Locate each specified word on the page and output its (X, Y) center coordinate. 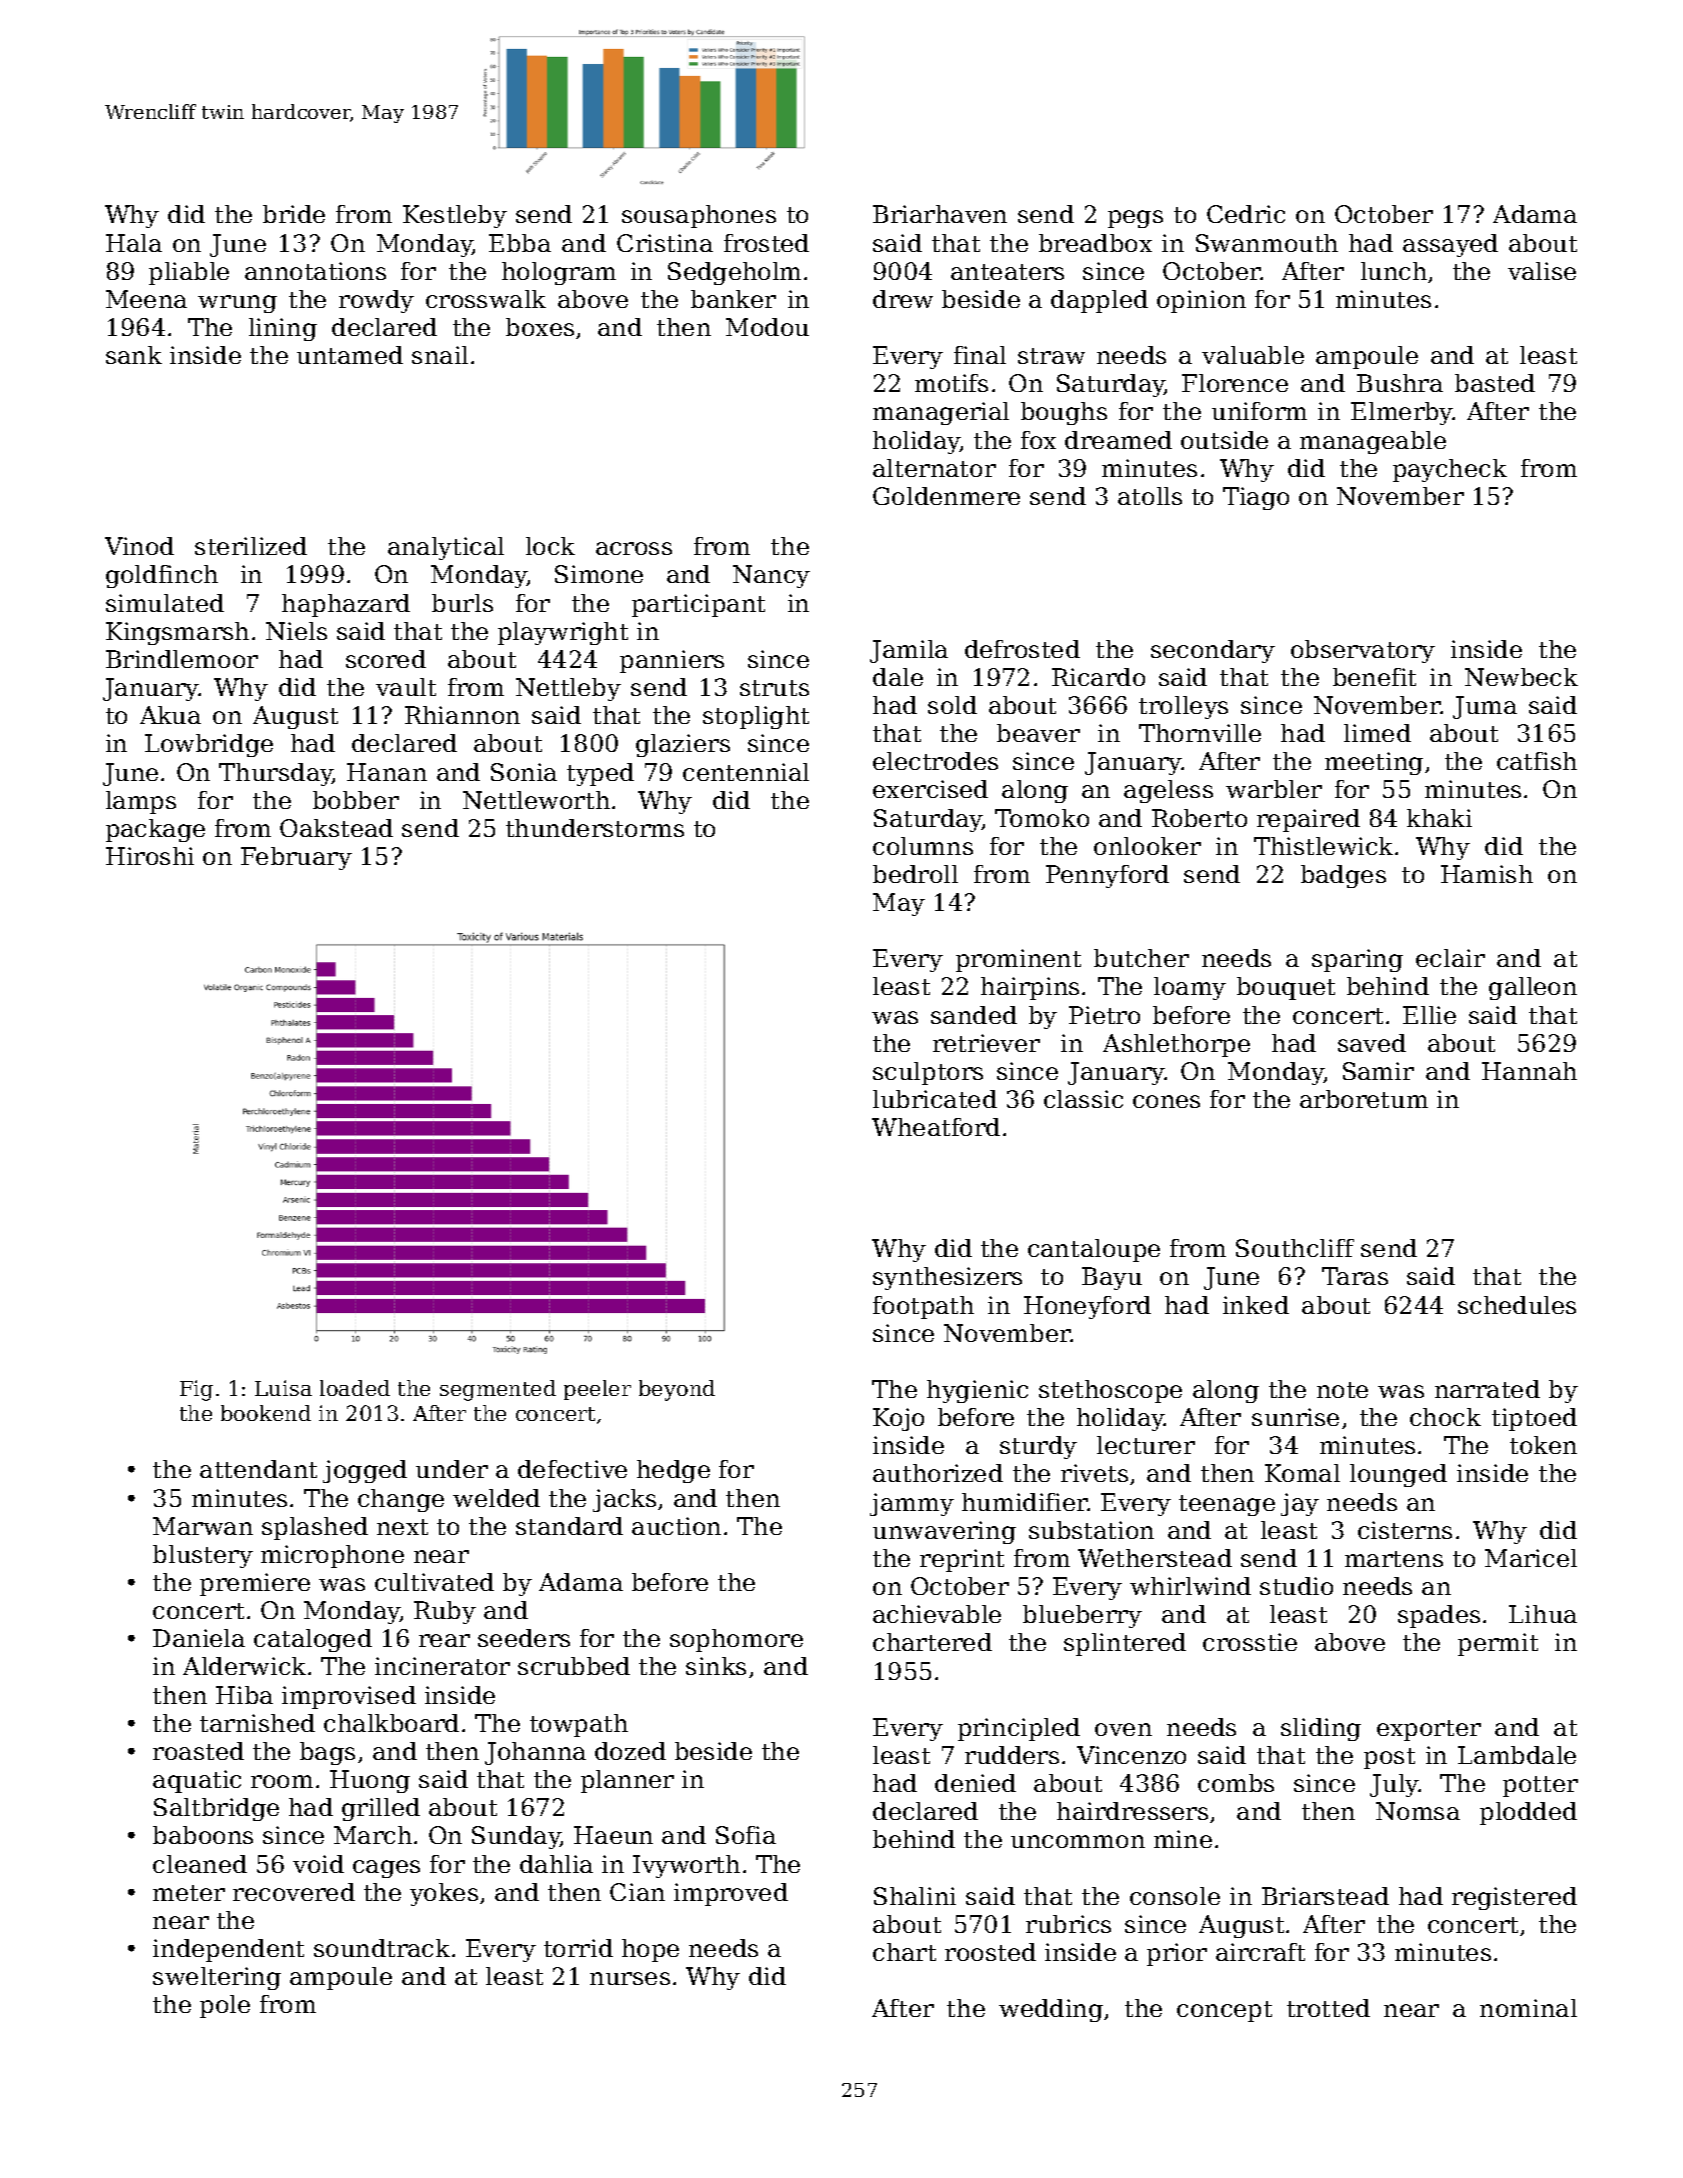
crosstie (1250, 1642)
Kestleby (455, 216)
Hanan (387, 772)
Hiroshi (150, 856)
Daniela (199, 1638)
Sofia (746, 1835)
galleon (1533, 988)
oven (1123, 1729)
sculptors (928, 1073)
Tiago (1256, 498)
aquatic (197, 1781)
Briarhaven (940, 214)
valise (1542, 271)
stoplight (756, 717)
